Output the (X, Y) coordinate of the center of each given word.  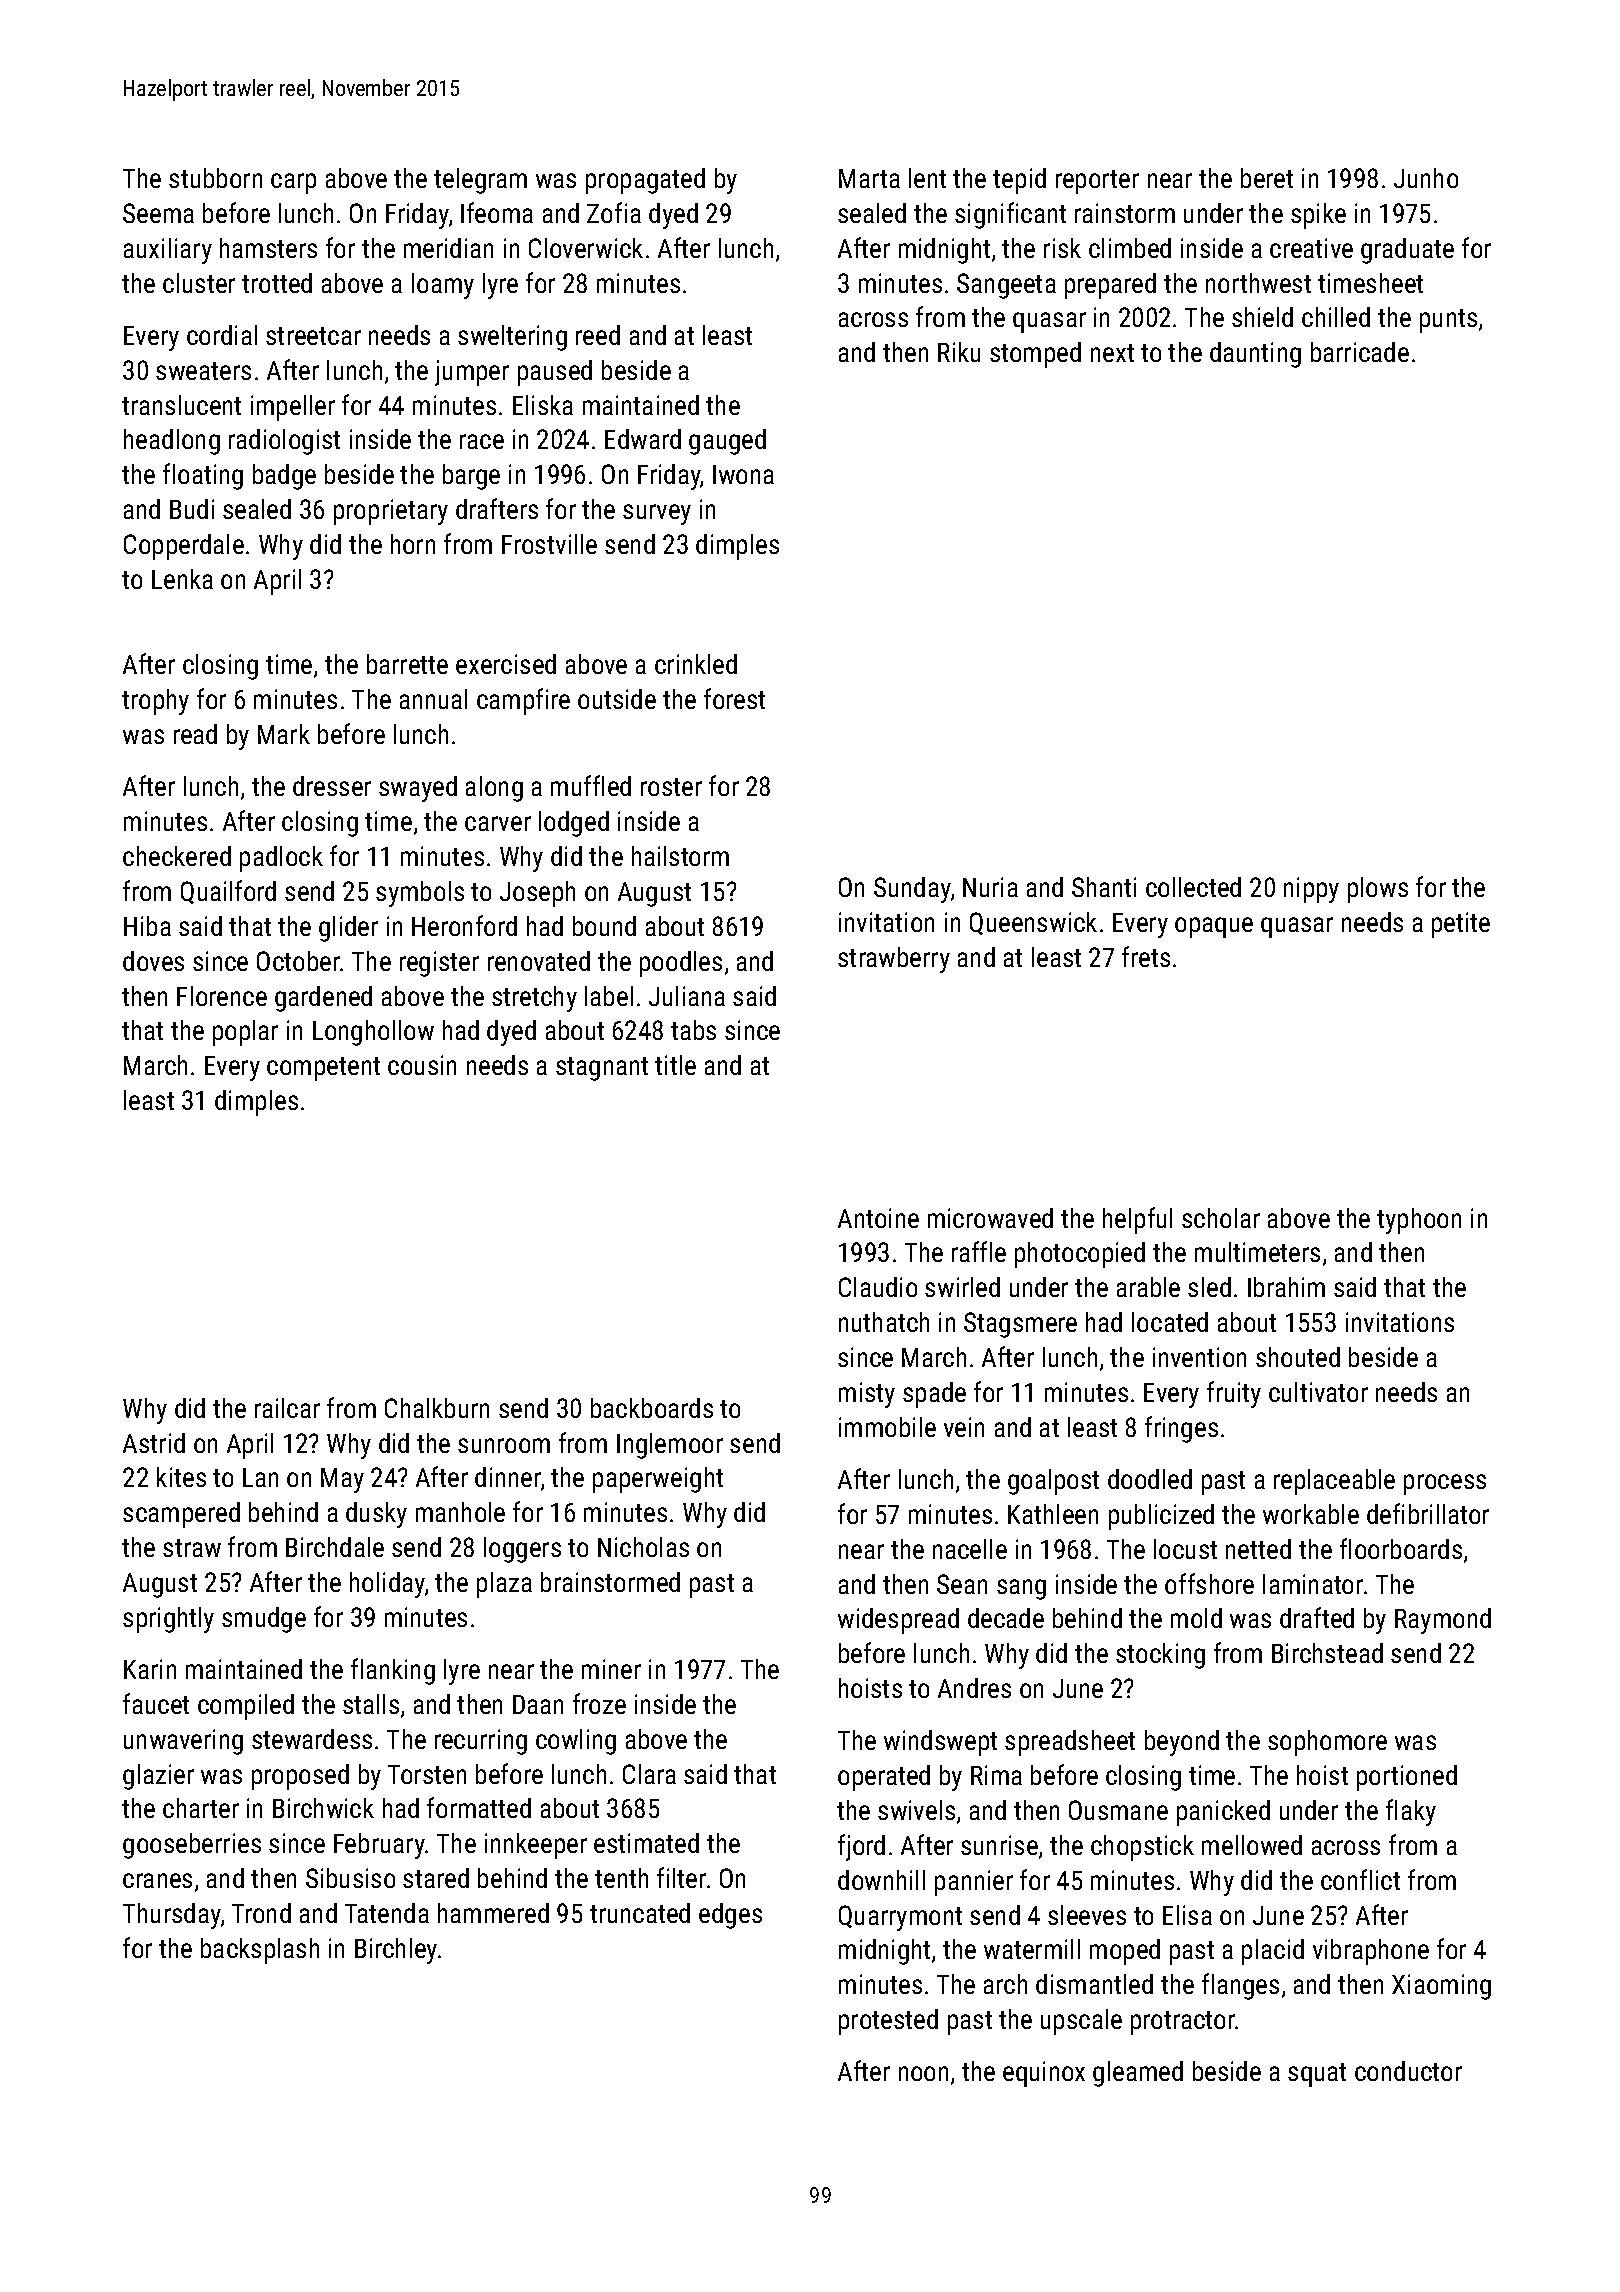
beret (1267, 178)
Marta (869, 178)
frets (1146, 956)
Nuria (990, 887)
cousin (422, 1065)
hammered (493, 1913)
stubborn (215, 178)
